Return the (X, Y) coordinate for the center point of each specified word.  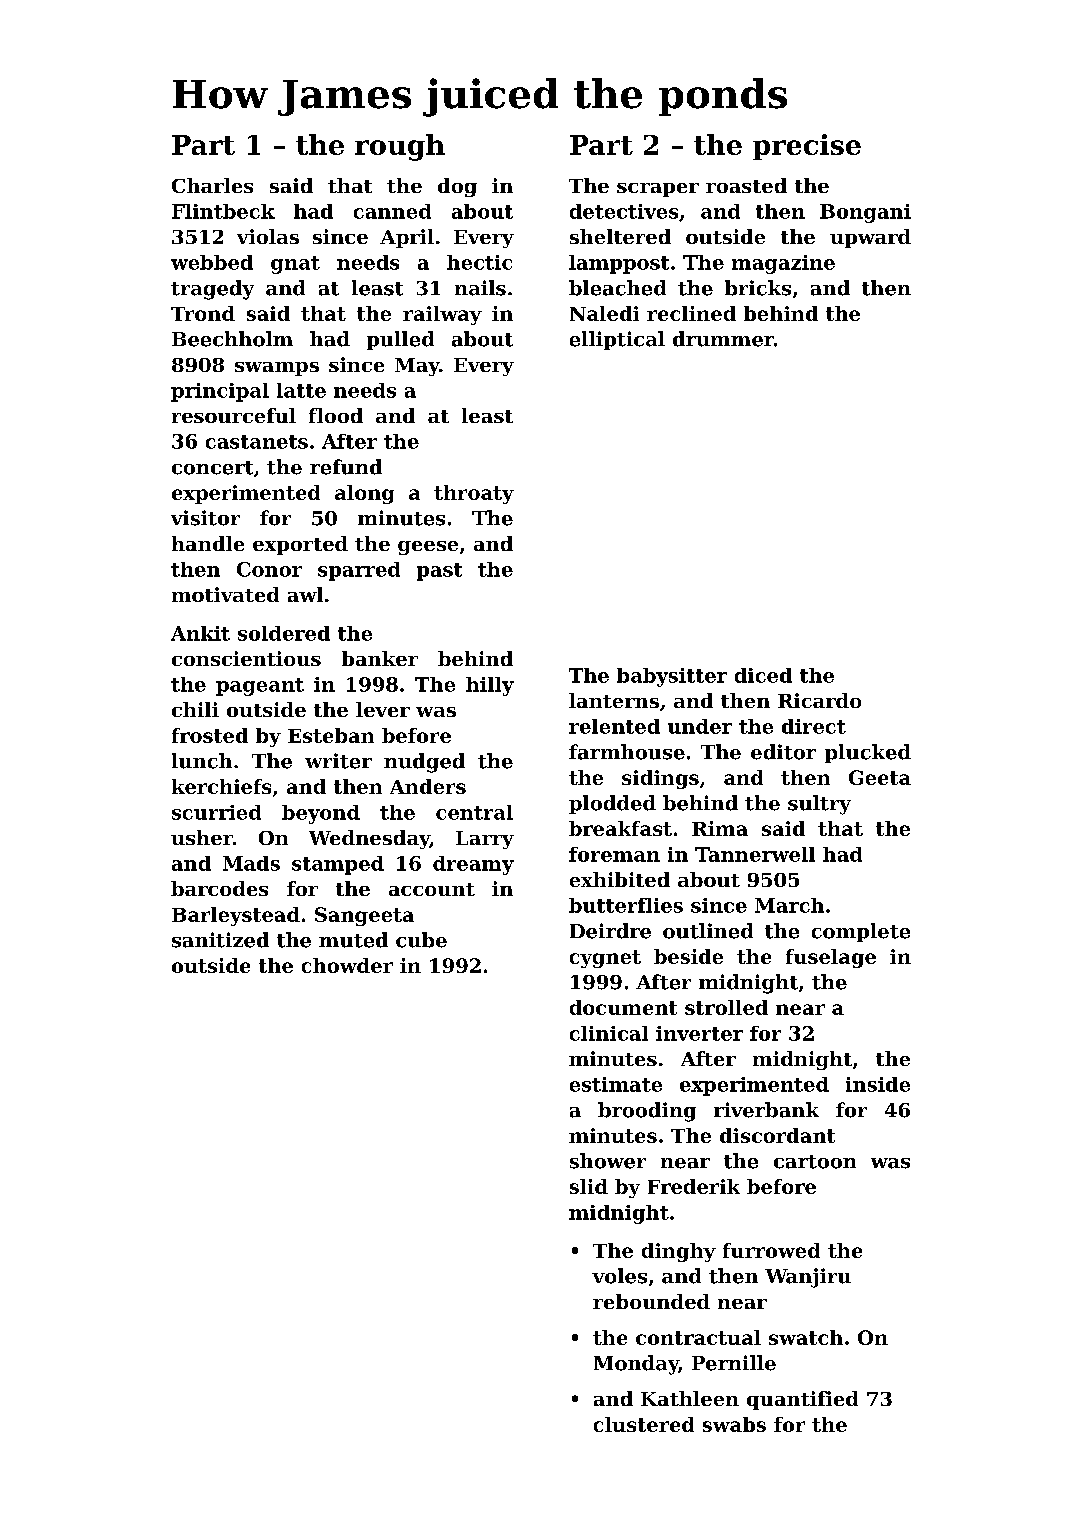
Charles (212, 185)
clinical (609, 1033)
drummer (723, 339)
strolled (726, 1007)
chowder (347, 965)
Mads (251, 863)
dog (457, 187)
